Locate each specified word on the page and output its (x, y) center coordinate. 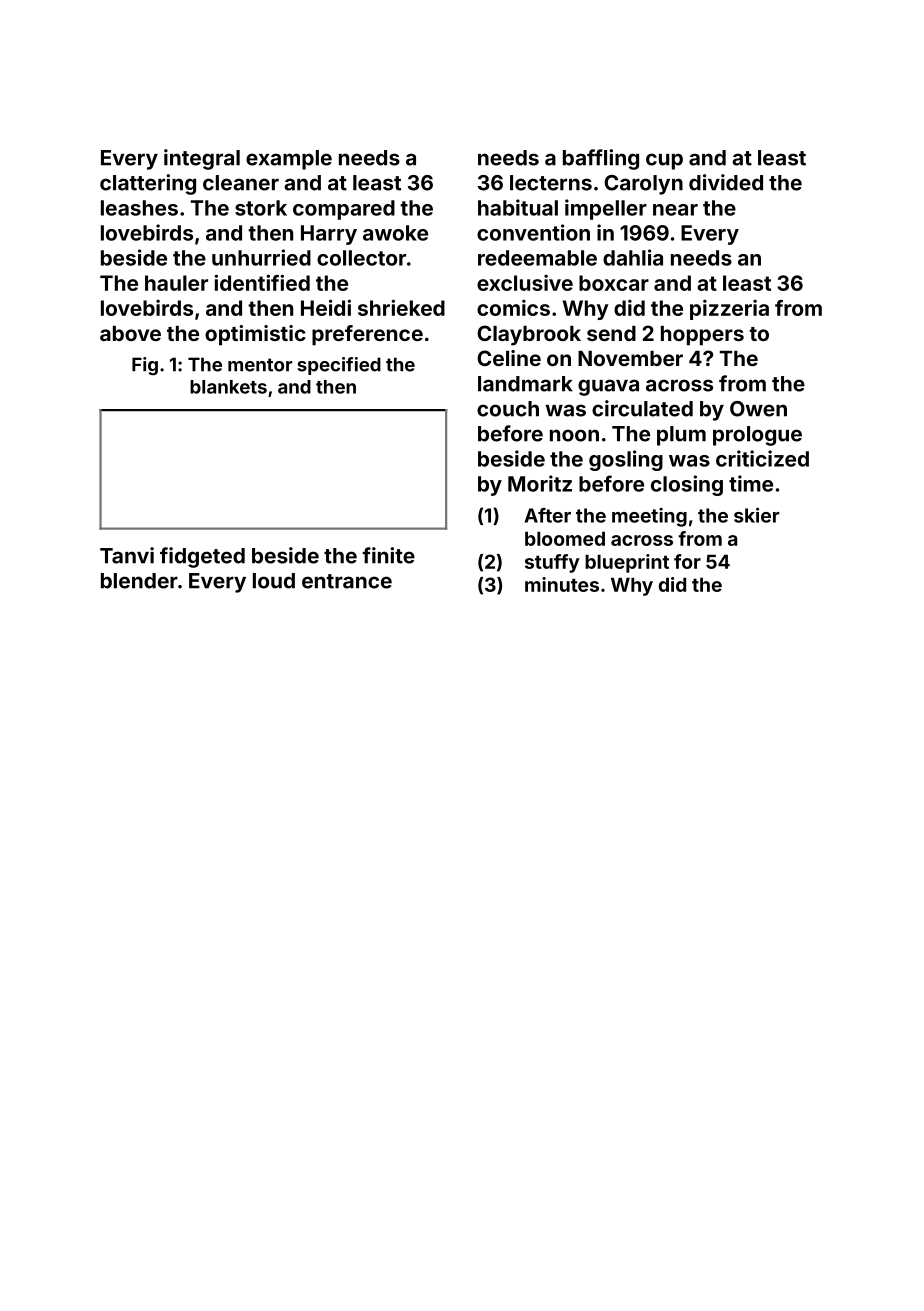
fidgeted (202, 557)
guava (608, 387)
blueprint (627, 563)
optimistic (255, 335)
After (548, 515)
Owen (758, 409)
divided (726, 182)
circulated (642, 408)
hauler (176, 283)
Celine (509, 358)
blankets (228, 387)
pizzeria (729, 309)
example (289, 160)
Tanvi (127, 555)
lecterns (551, 183)
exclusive (525, 283)
